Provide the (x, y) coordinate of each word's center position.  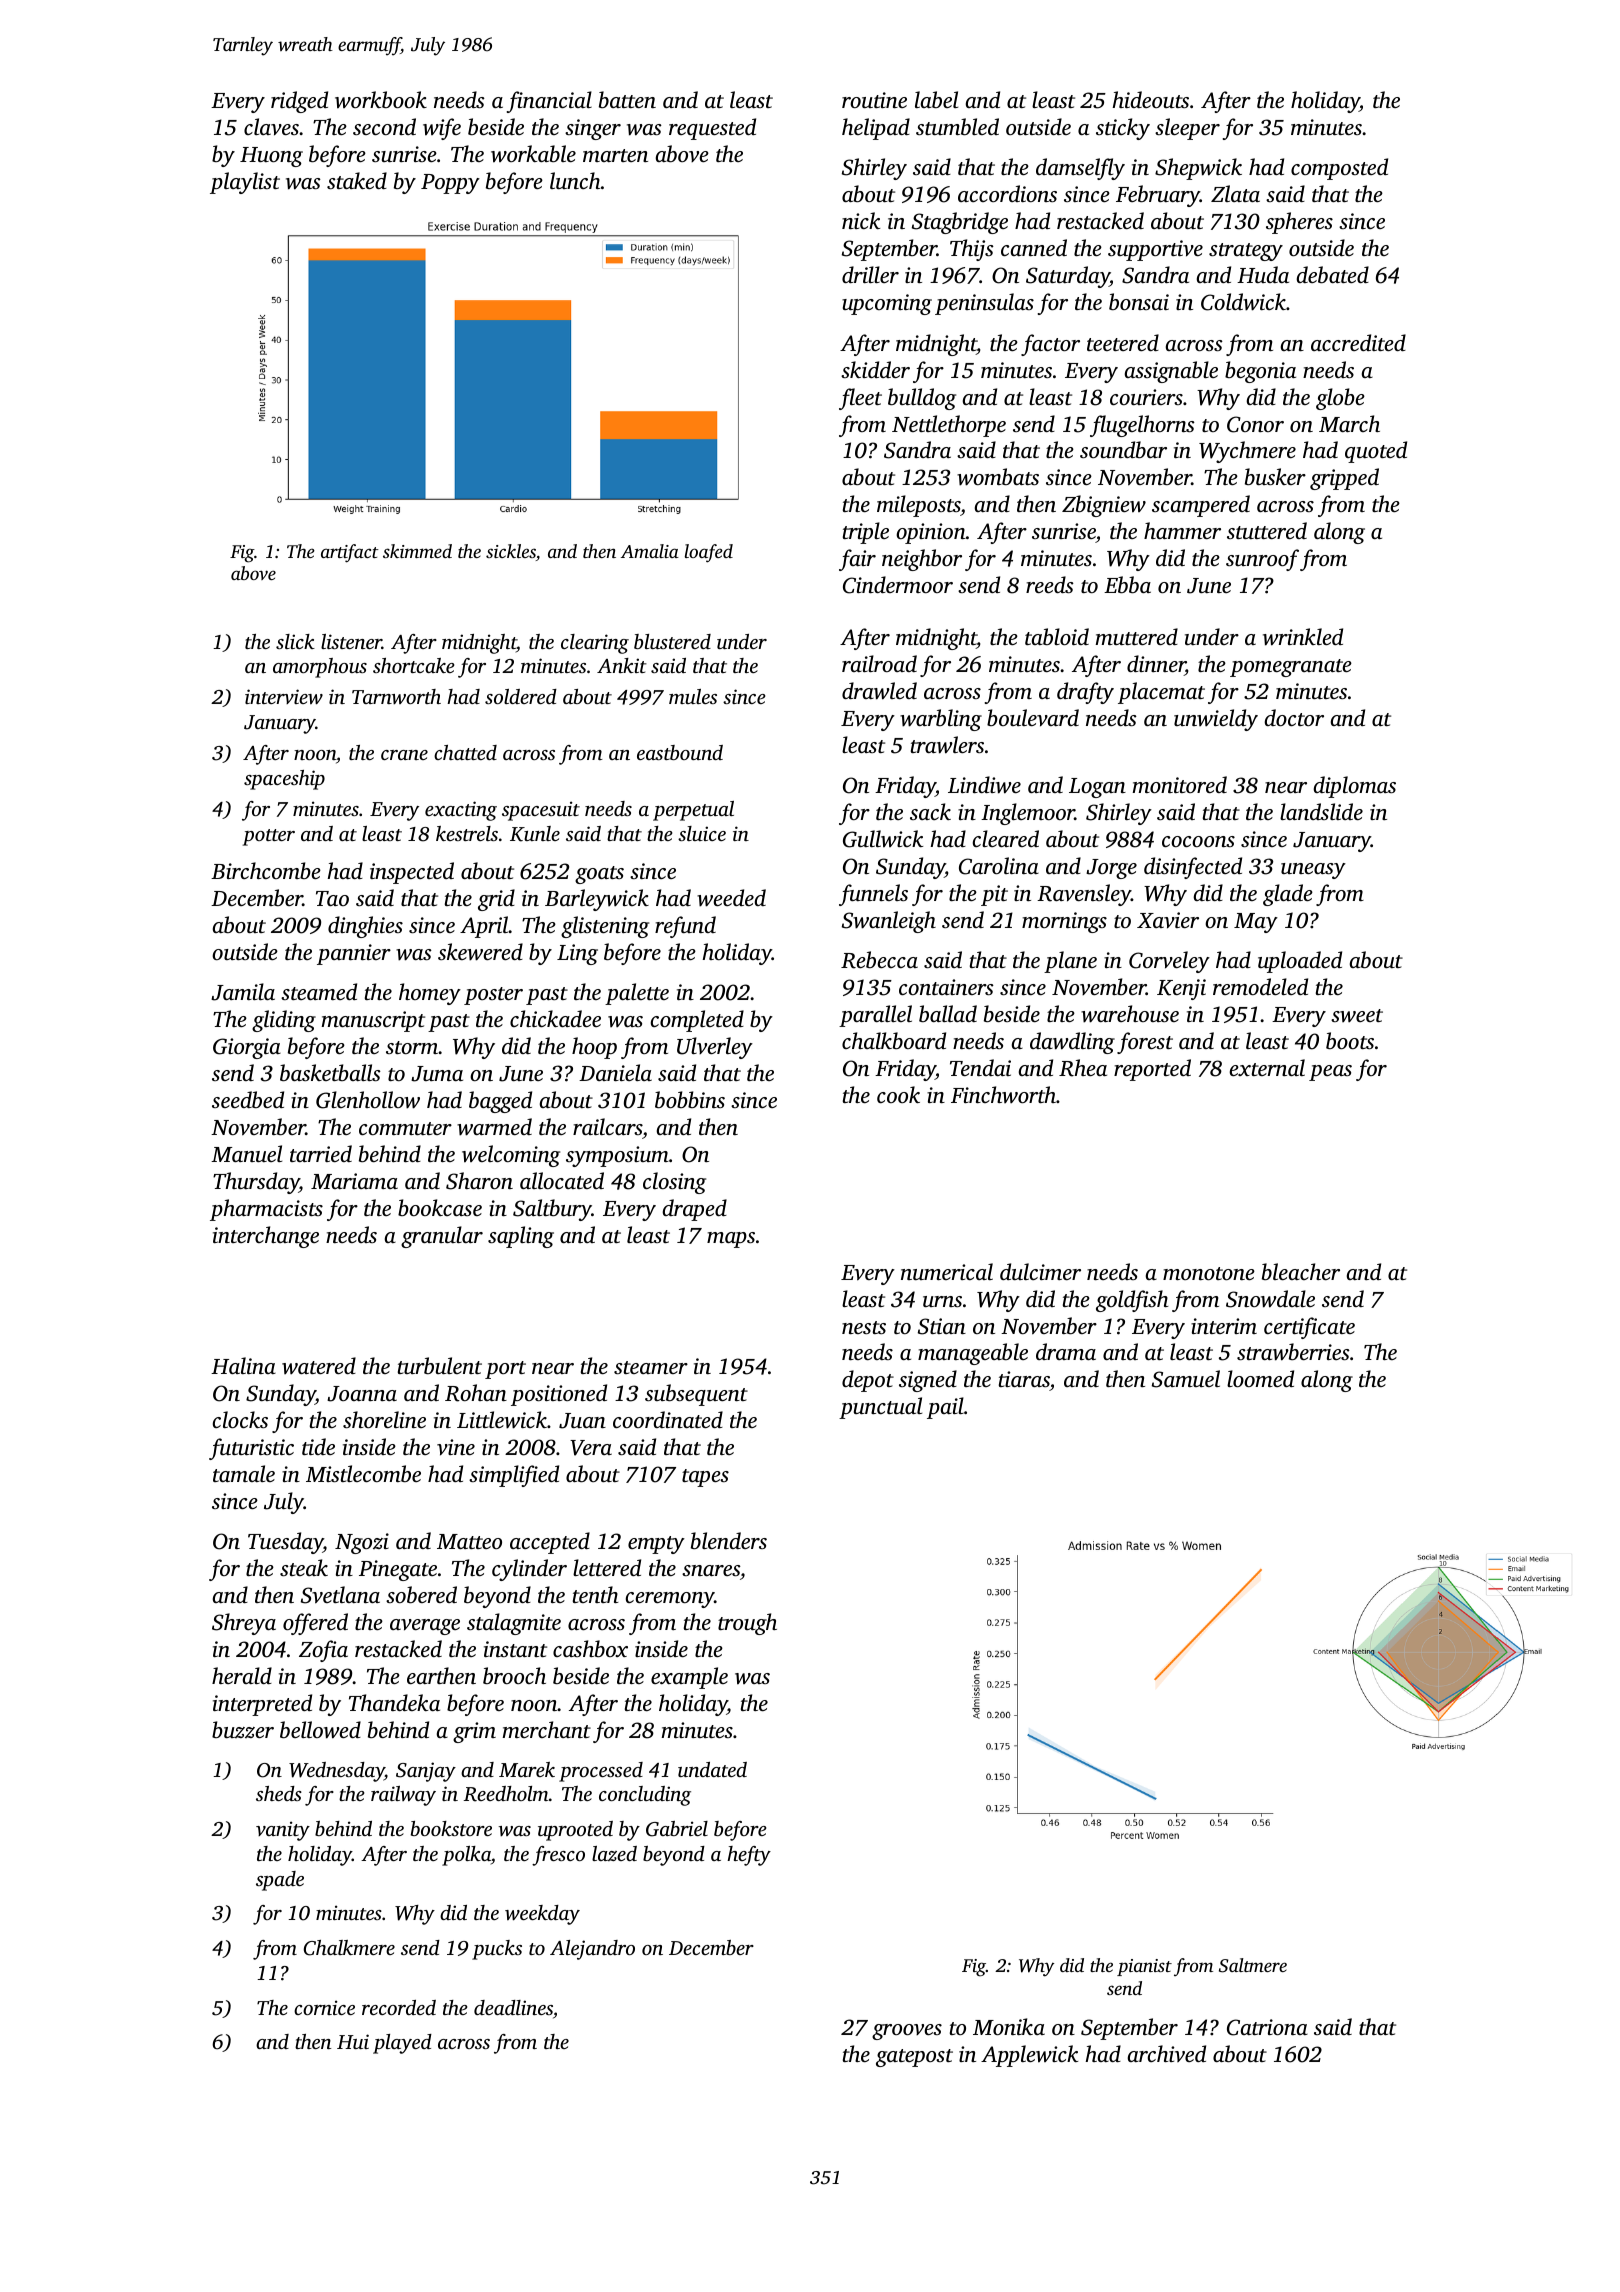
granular (442, 1237)
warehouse (1130, 1014)
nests (864, 1327)
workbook (381, 100)
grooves (907, 2032)
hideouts (1151, 99)
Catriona (1267, 2027)
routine (874, 100)
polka (466, 1856)
